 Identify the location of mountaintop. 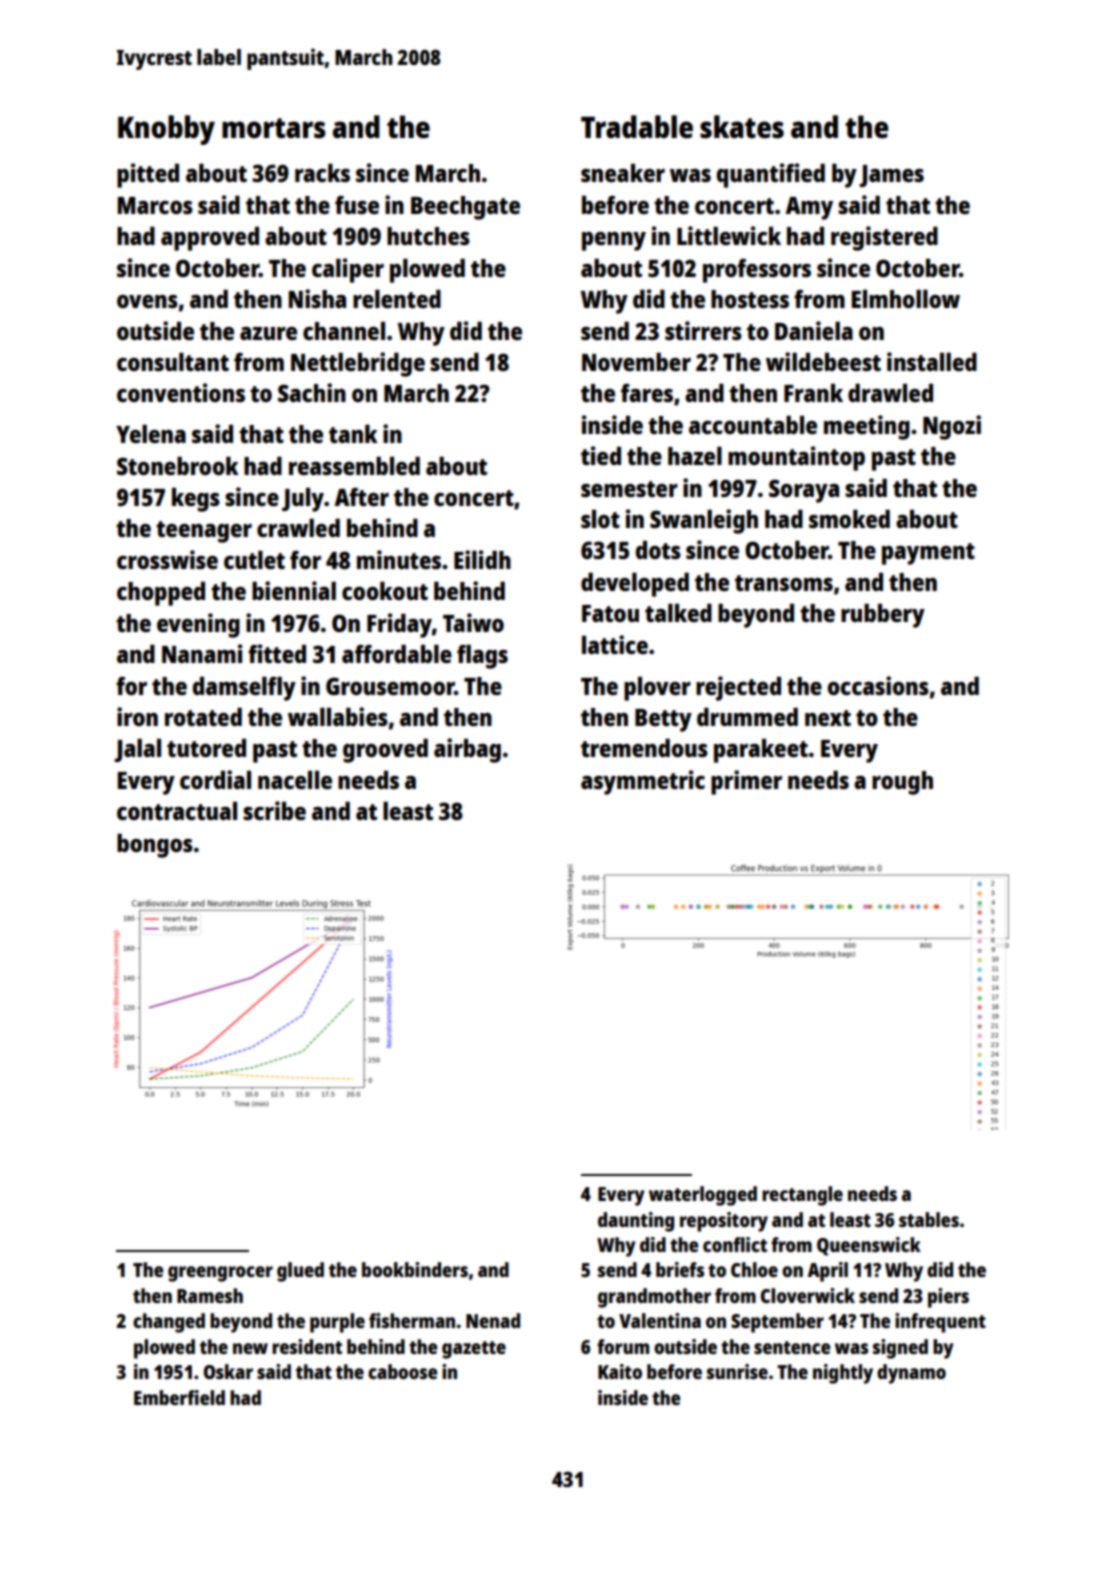
(796, 458).
